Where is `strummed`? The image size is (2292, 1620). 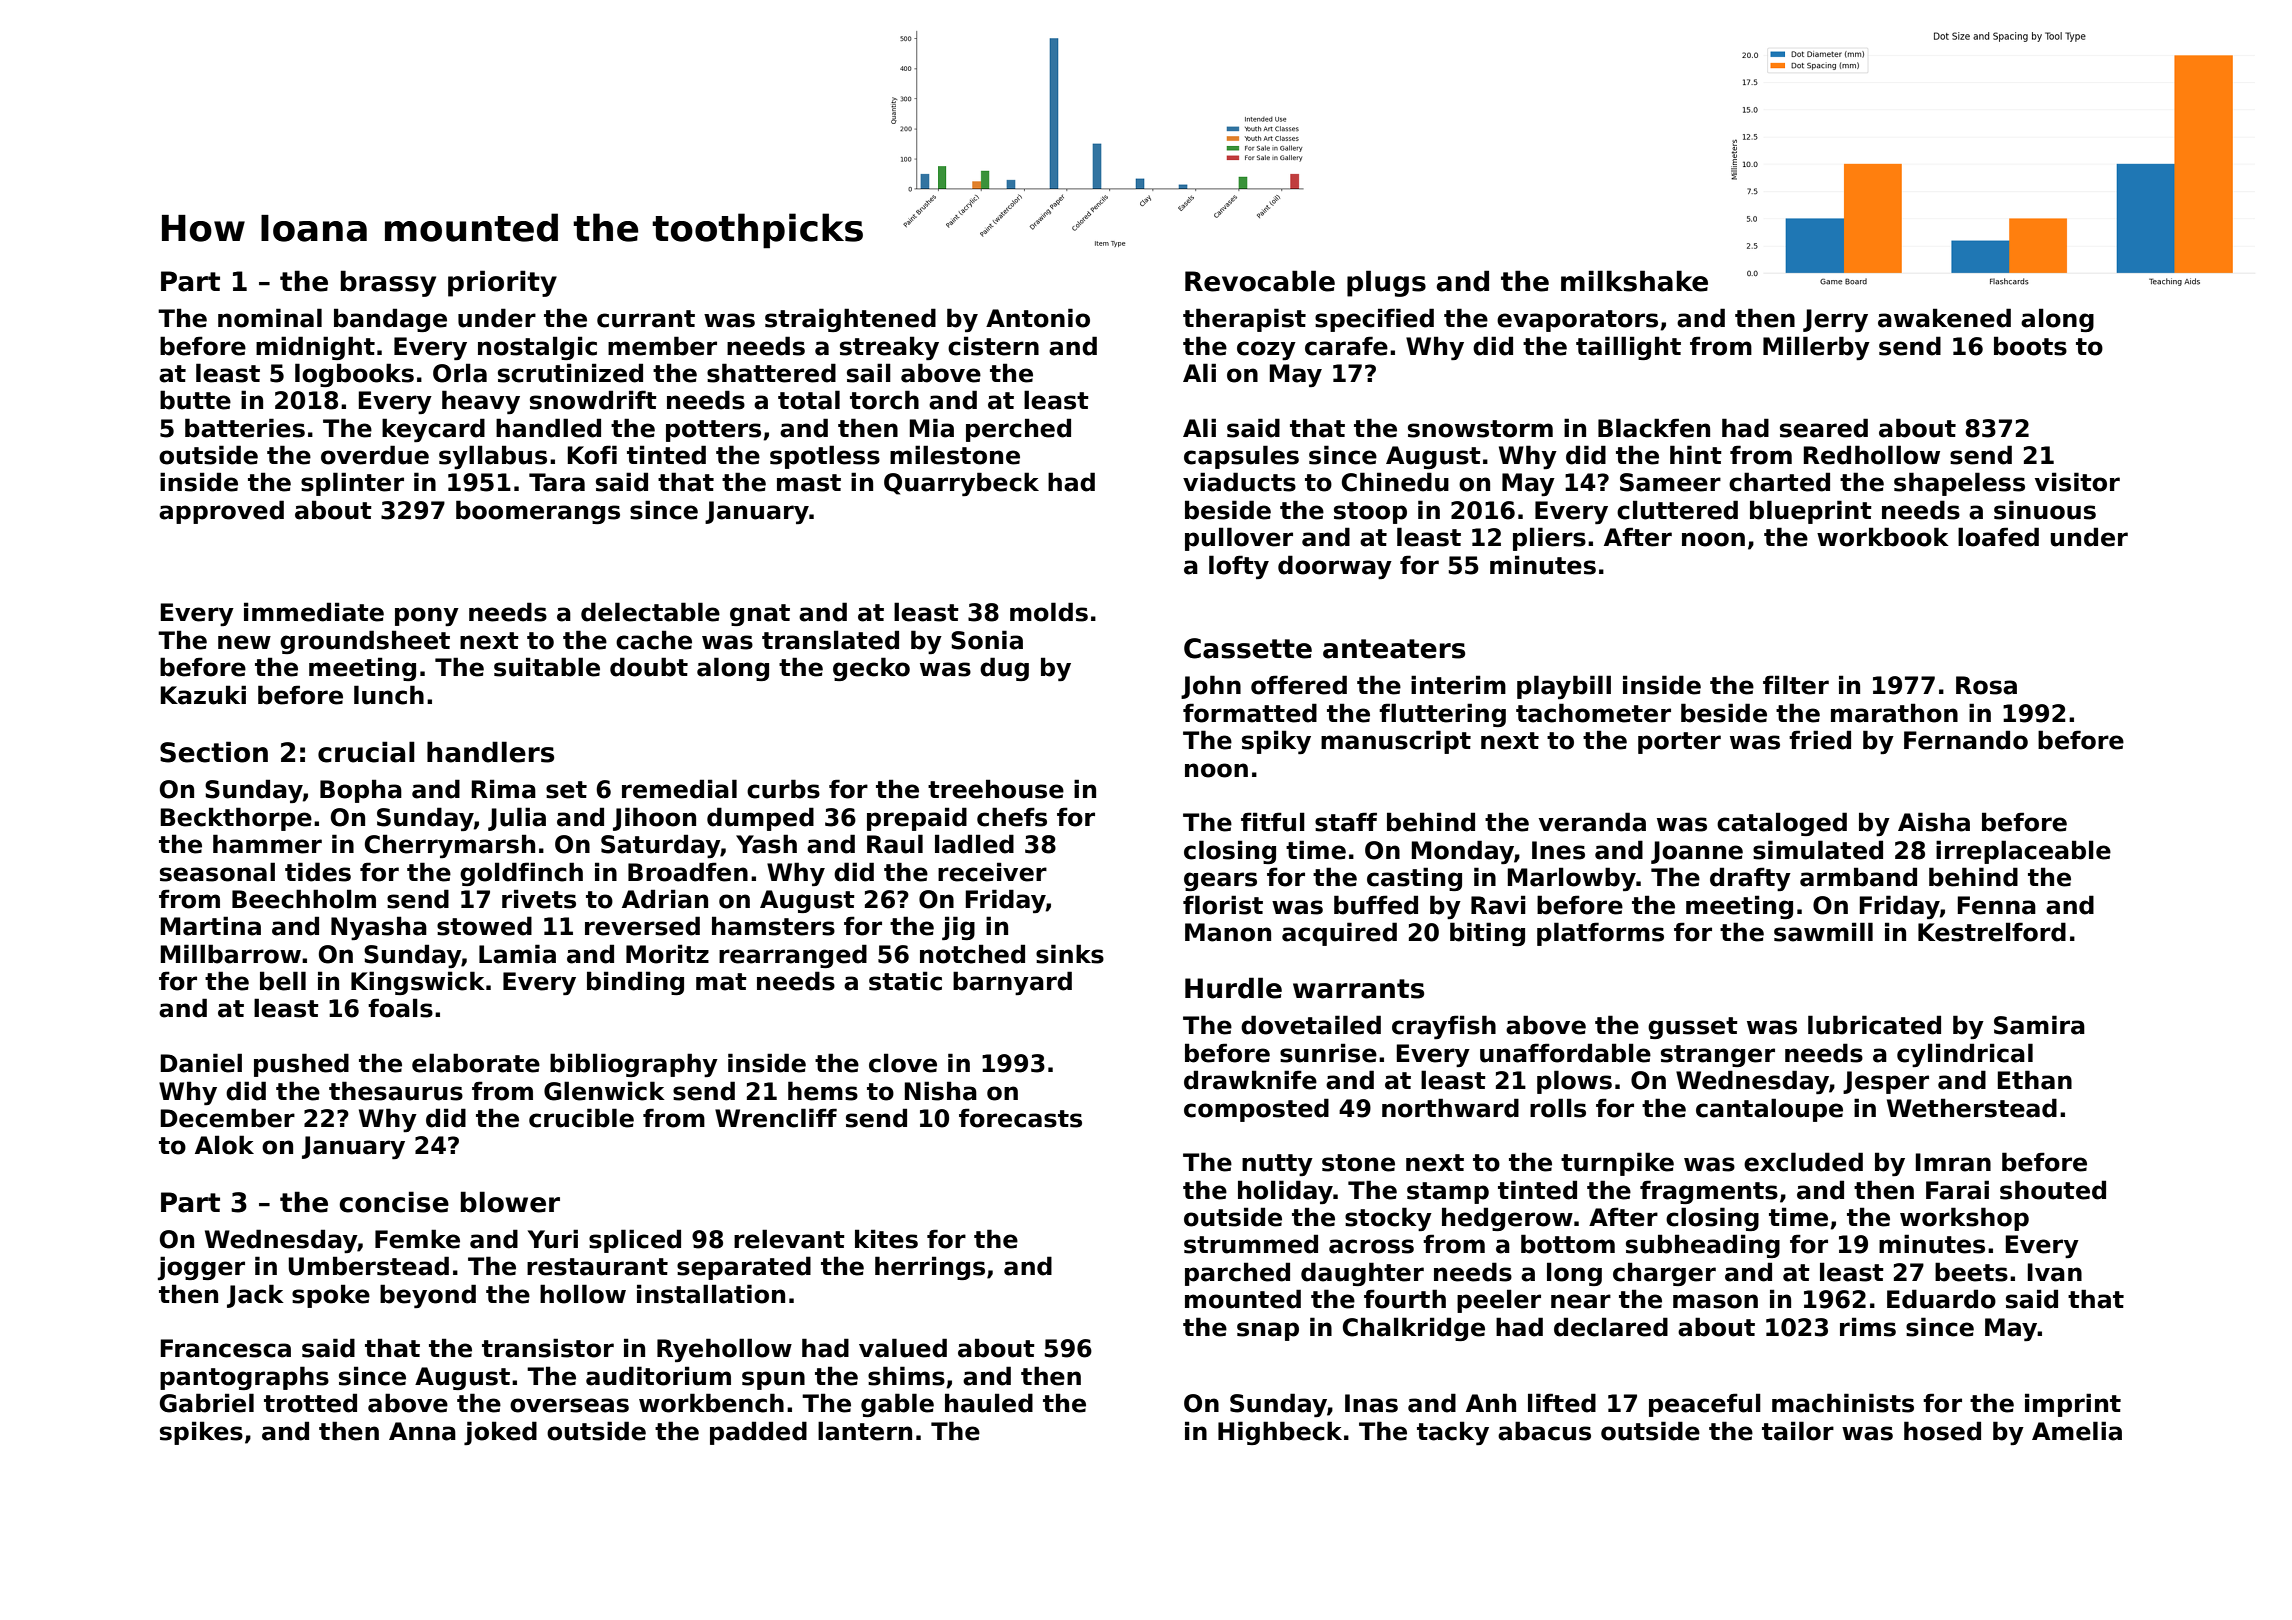 strummed is located at coordinates (1251, 1244).
